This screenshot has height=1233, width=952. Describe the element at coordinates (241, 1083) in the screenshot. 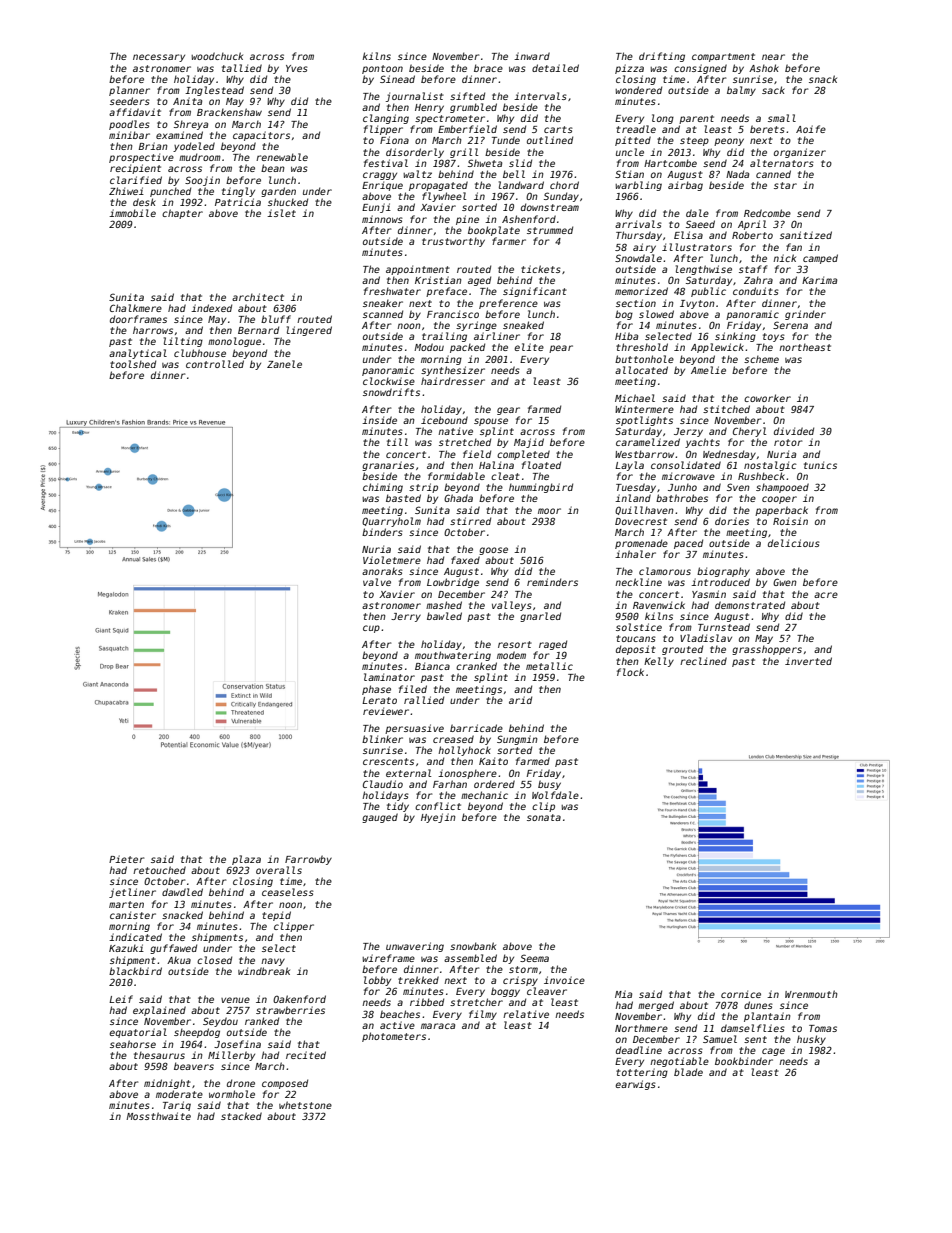

I see `drone` at that location.
